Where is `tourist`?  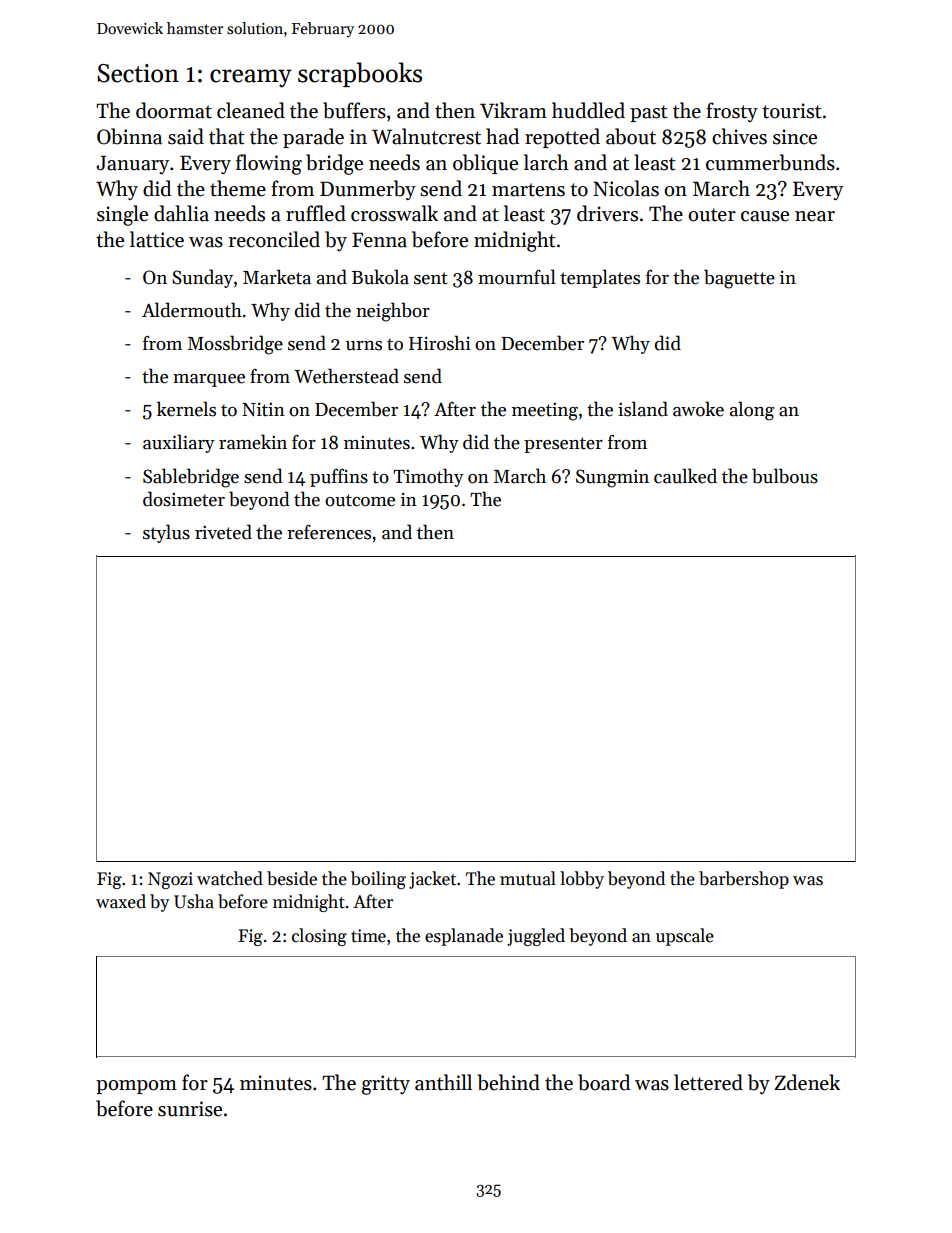
tourist is located at coordinates (792, 111).
